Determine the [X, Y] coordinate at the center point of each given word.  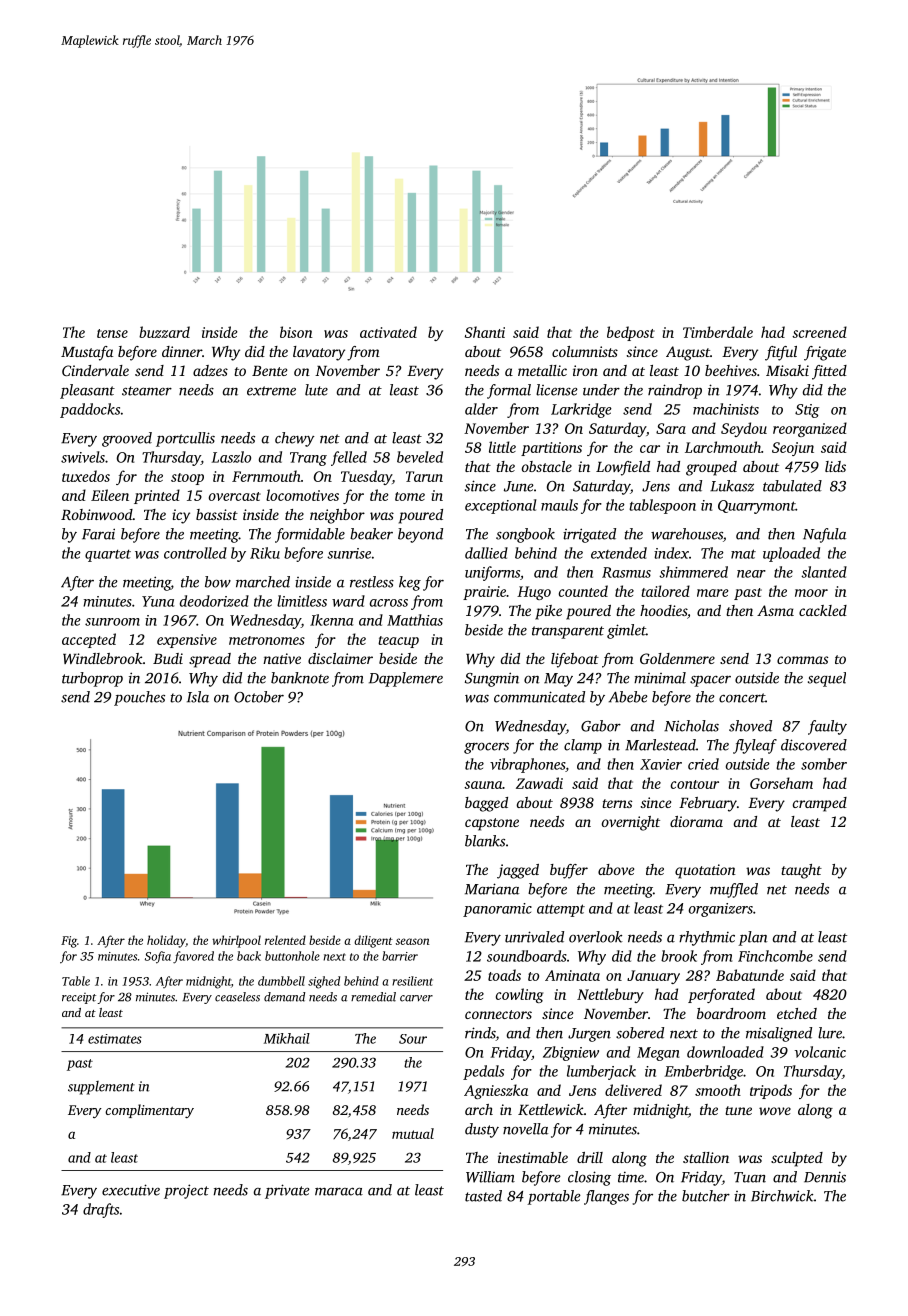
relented [285, 940]
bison [296, 332]
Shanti [485, 332]
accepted [89, 640]
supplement [101, 1088]
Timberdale [718, 332]
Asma [775, 610]
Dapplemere [406, 679]
